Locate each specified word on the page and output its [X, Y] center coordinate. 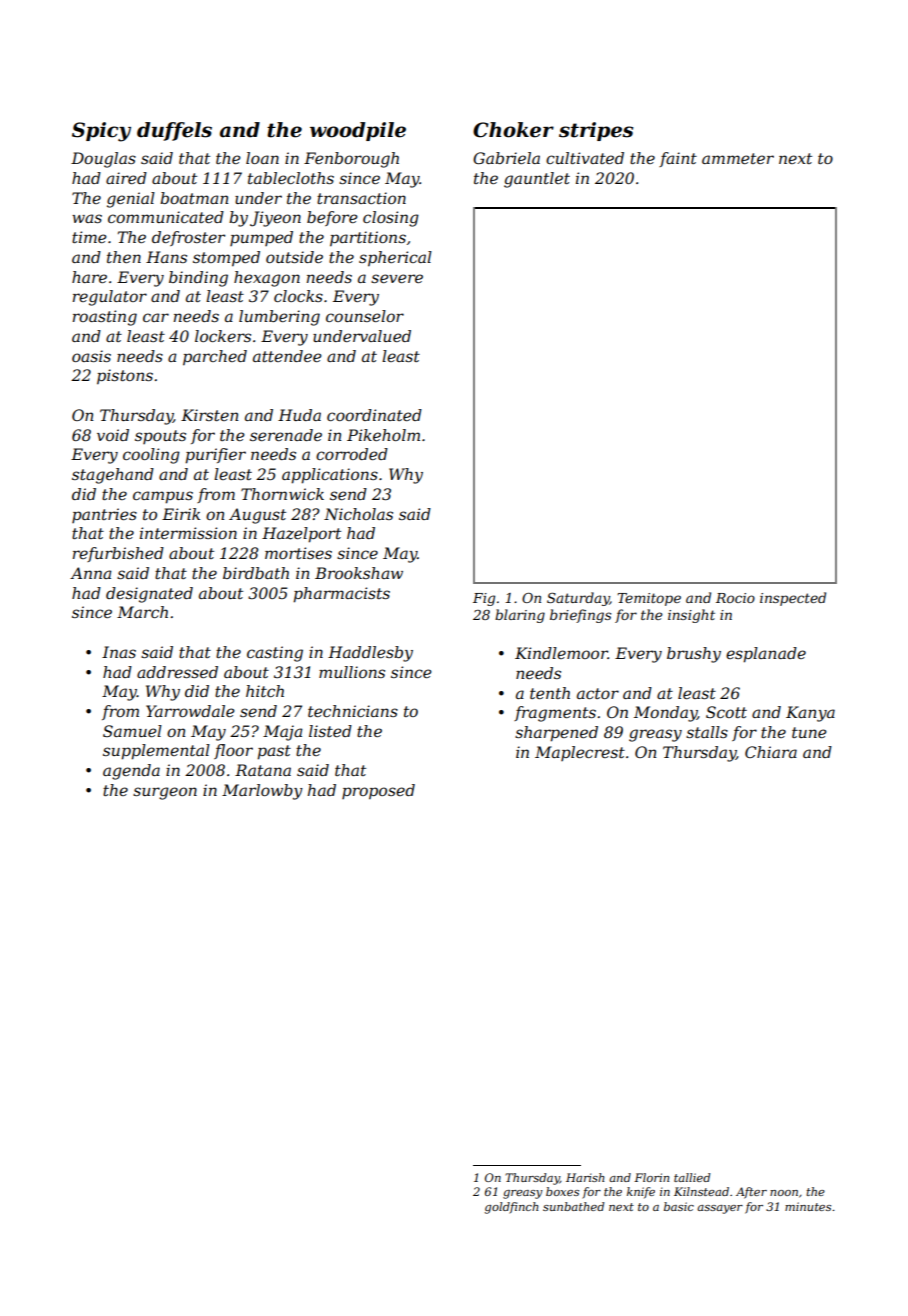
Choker [513, 130]
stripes [596, 131]
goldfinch [512, 1208]
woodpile [358, 131]
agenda [131, 772]
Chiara [771, 752]
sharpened [556, 734]
